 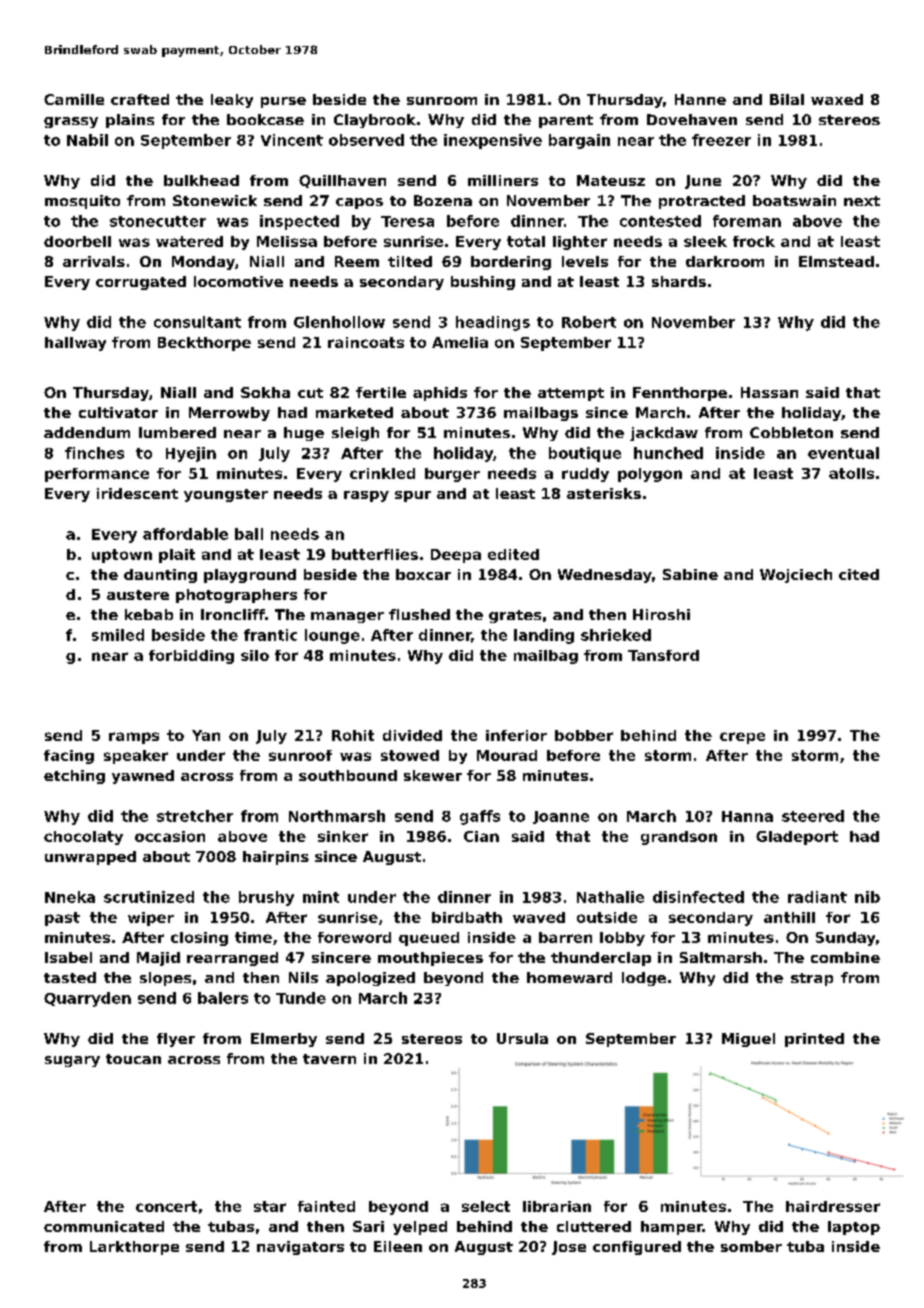 What do you see at coordinates (104, 1226) in the screenshot?
I see `communicated` at bounding box center [104, 1226].
